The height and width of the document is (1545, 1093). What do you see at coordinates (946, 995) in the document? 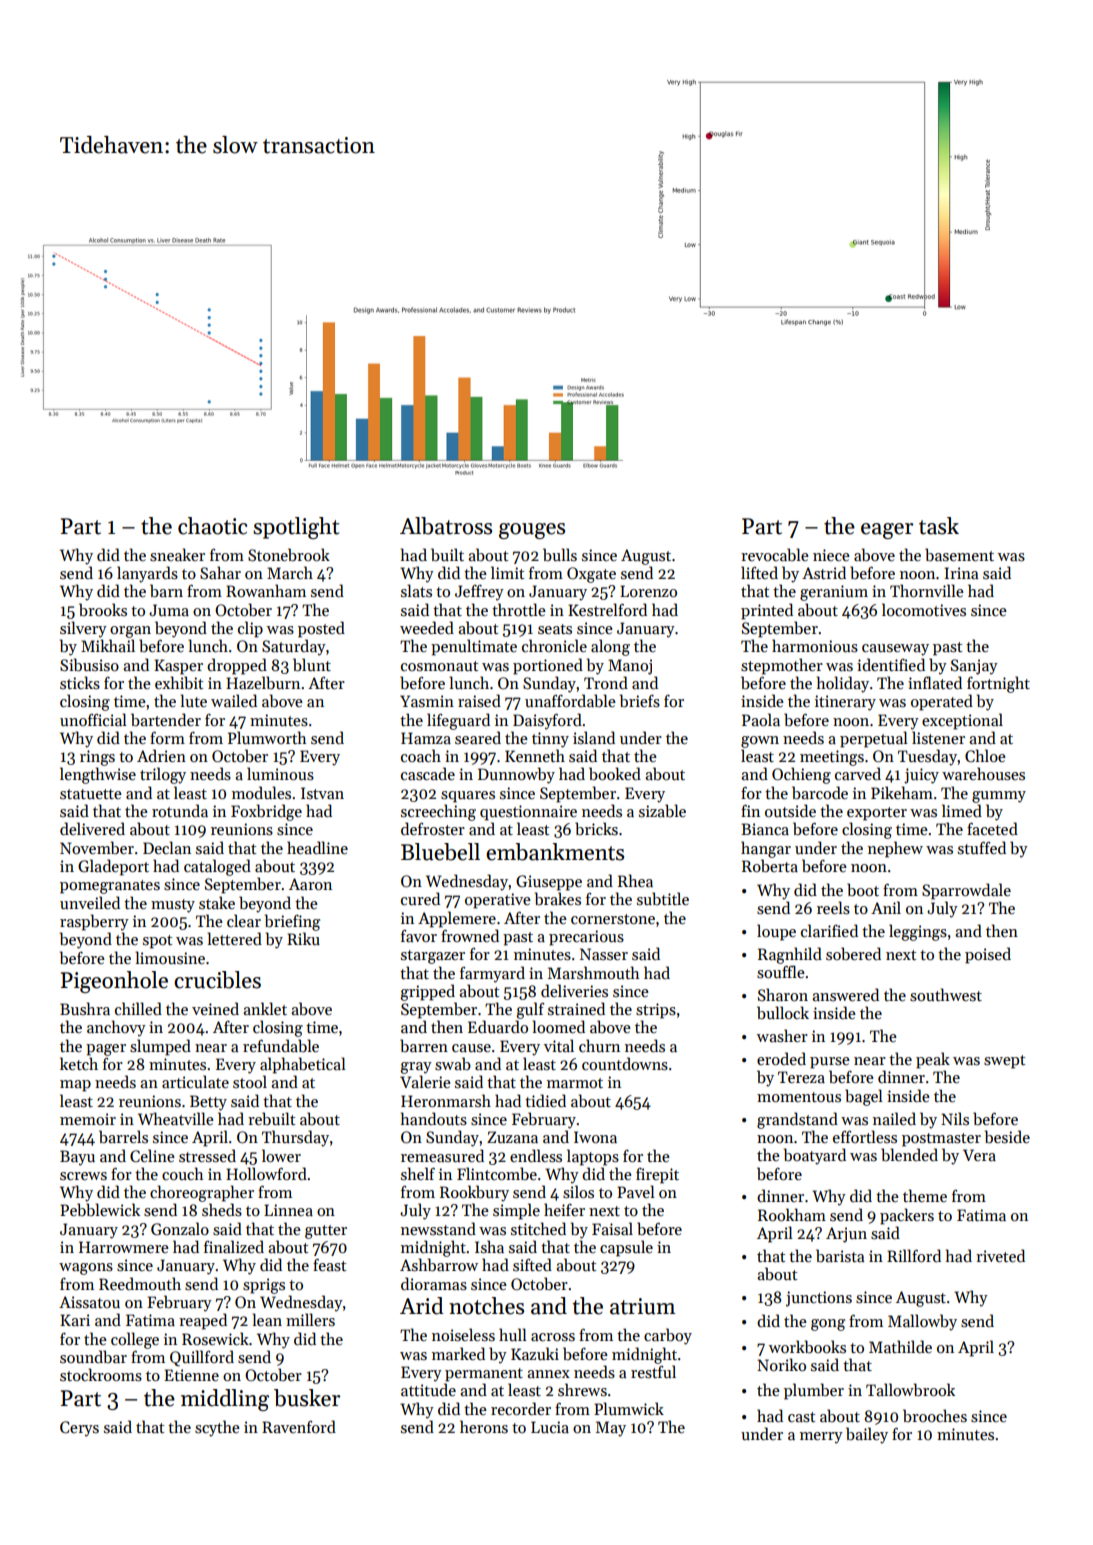
I see `southwest` at bounding box center [946, 995].
